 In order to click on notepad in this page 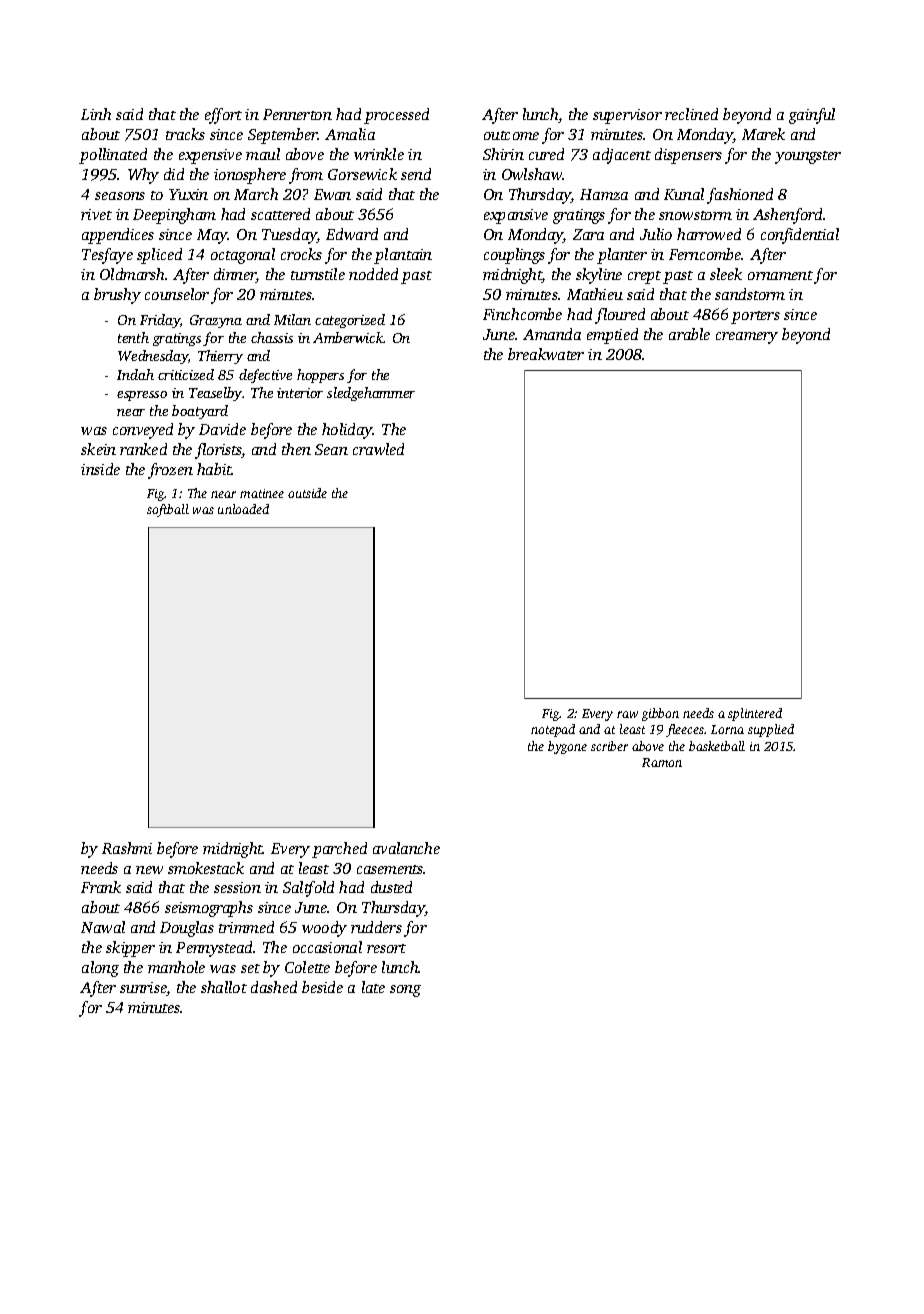, I will do `click(553, 730)`.
